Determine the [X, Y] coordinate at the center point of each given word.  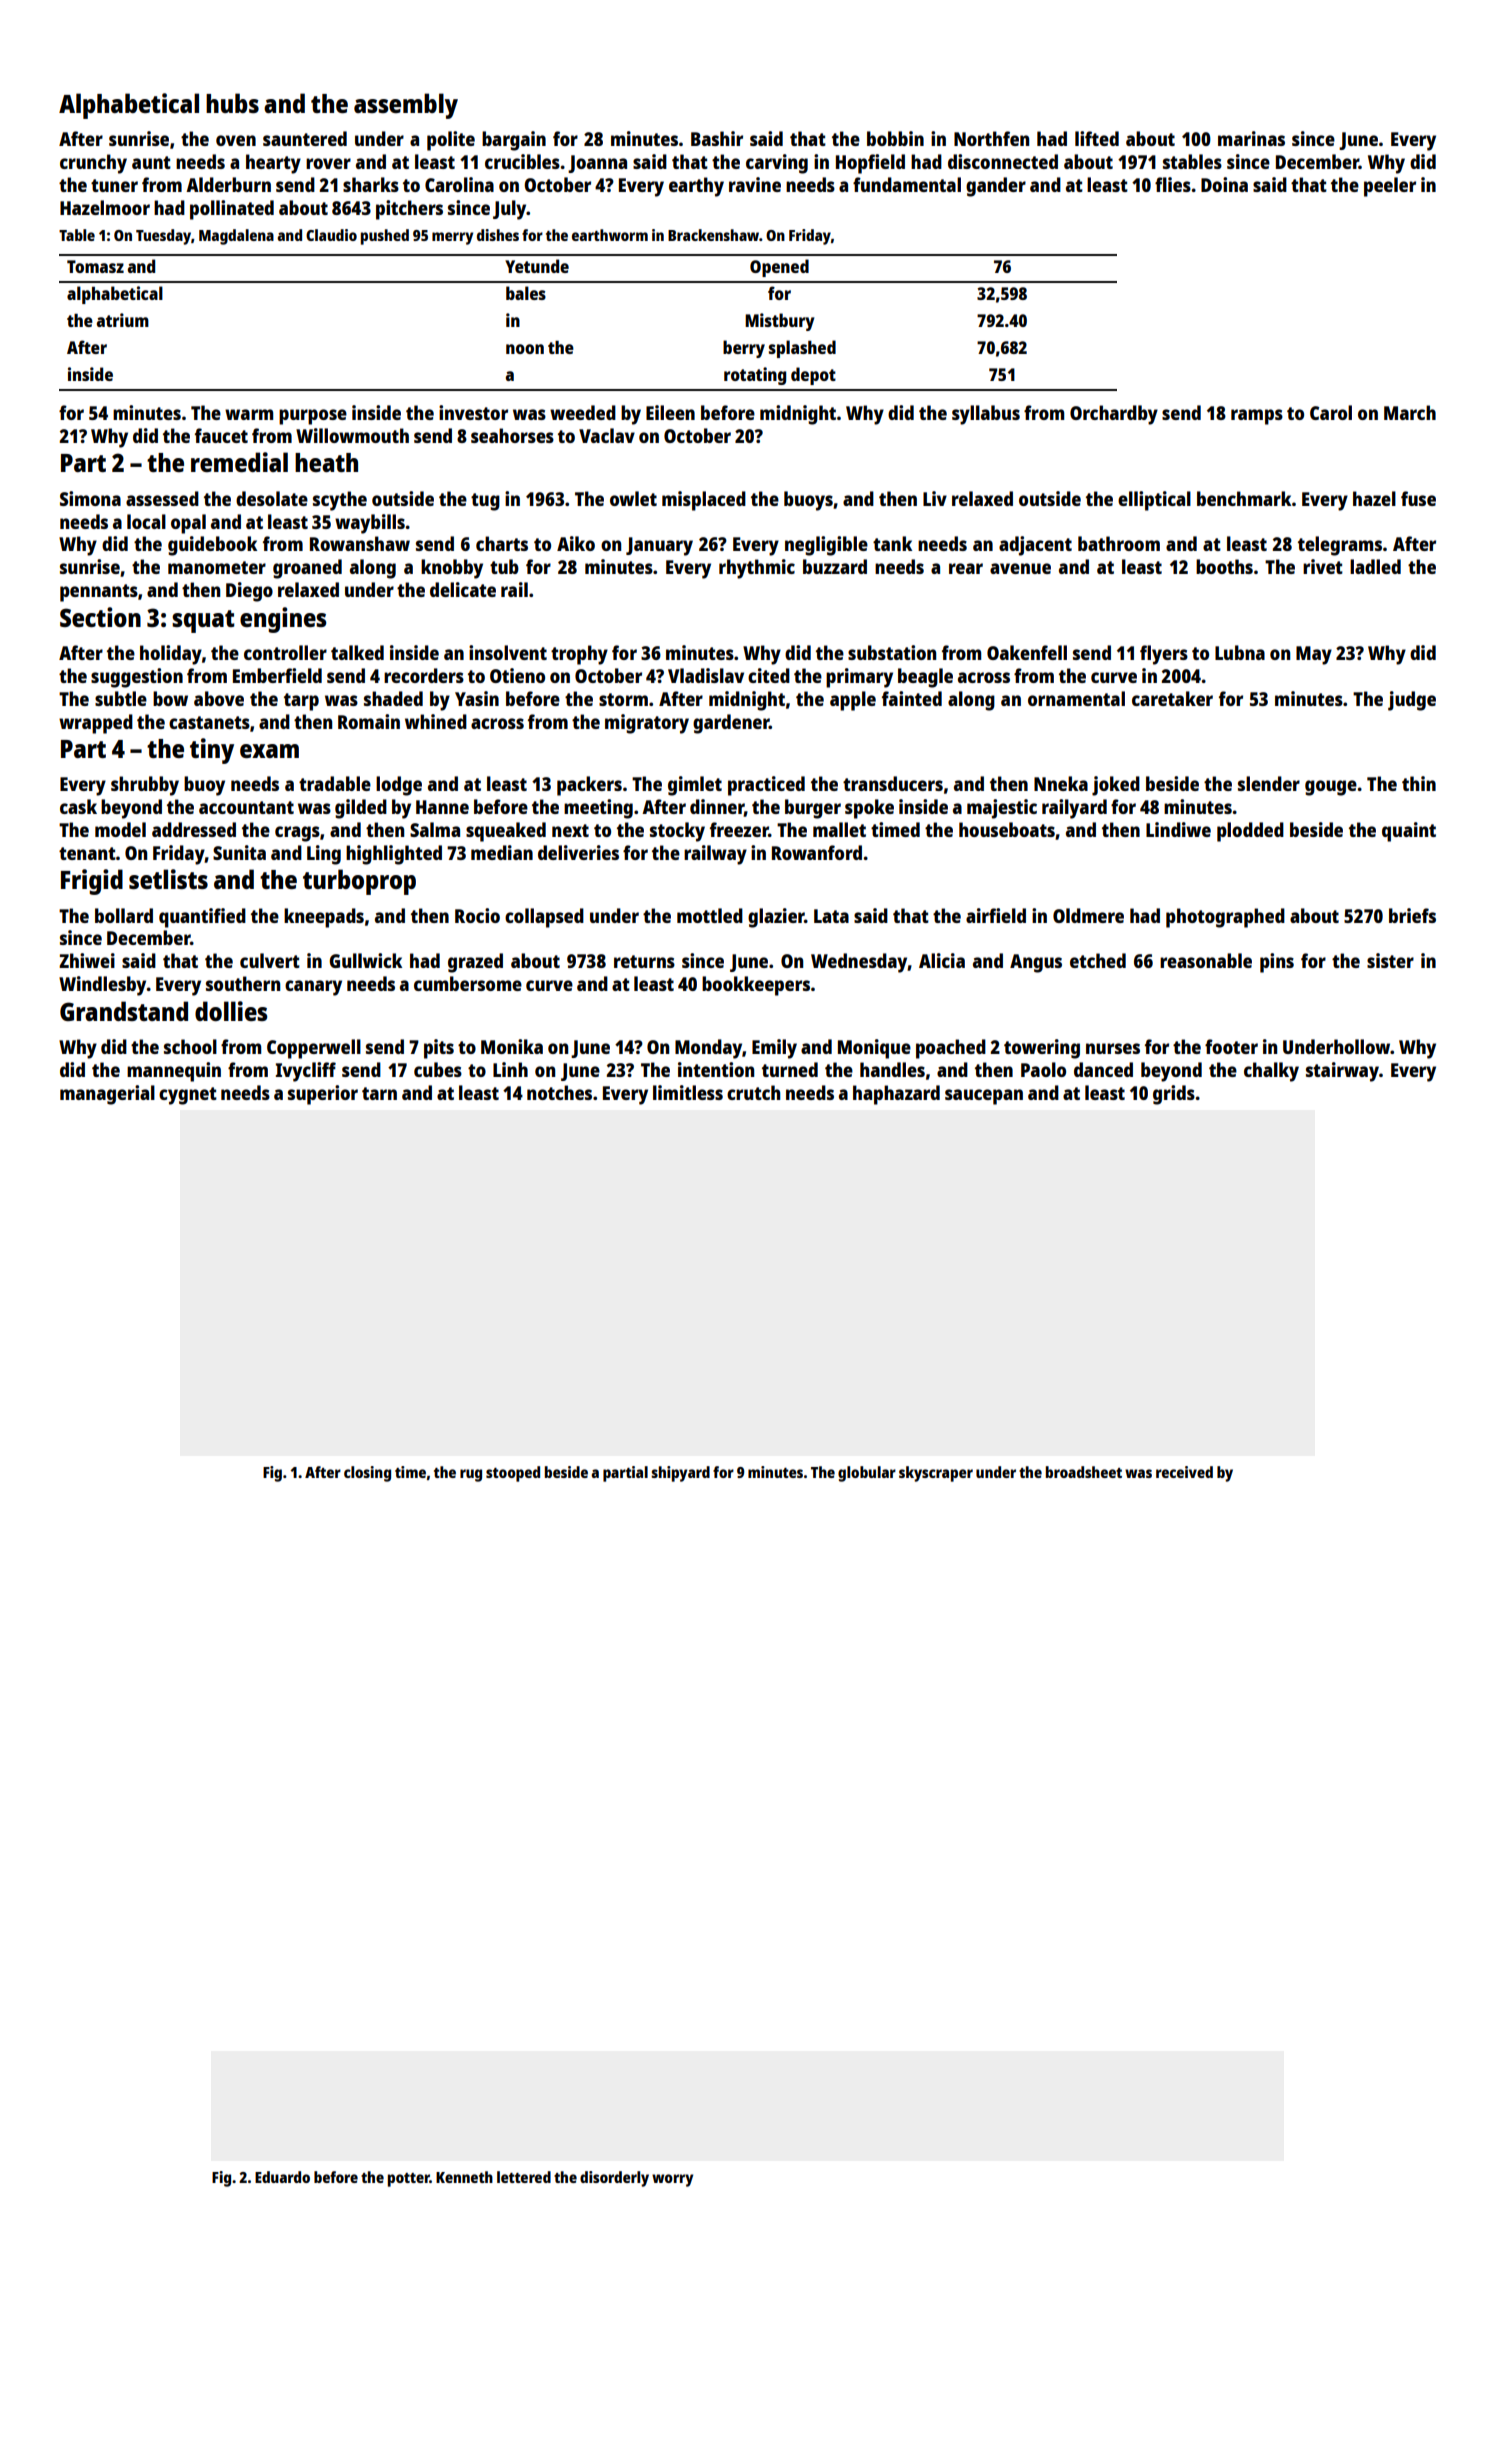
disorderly [614, 2179]
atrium [123, 320]
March [1410, 412]
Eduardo [282, 2177]
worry [672, 2180]
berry [744, 349]
